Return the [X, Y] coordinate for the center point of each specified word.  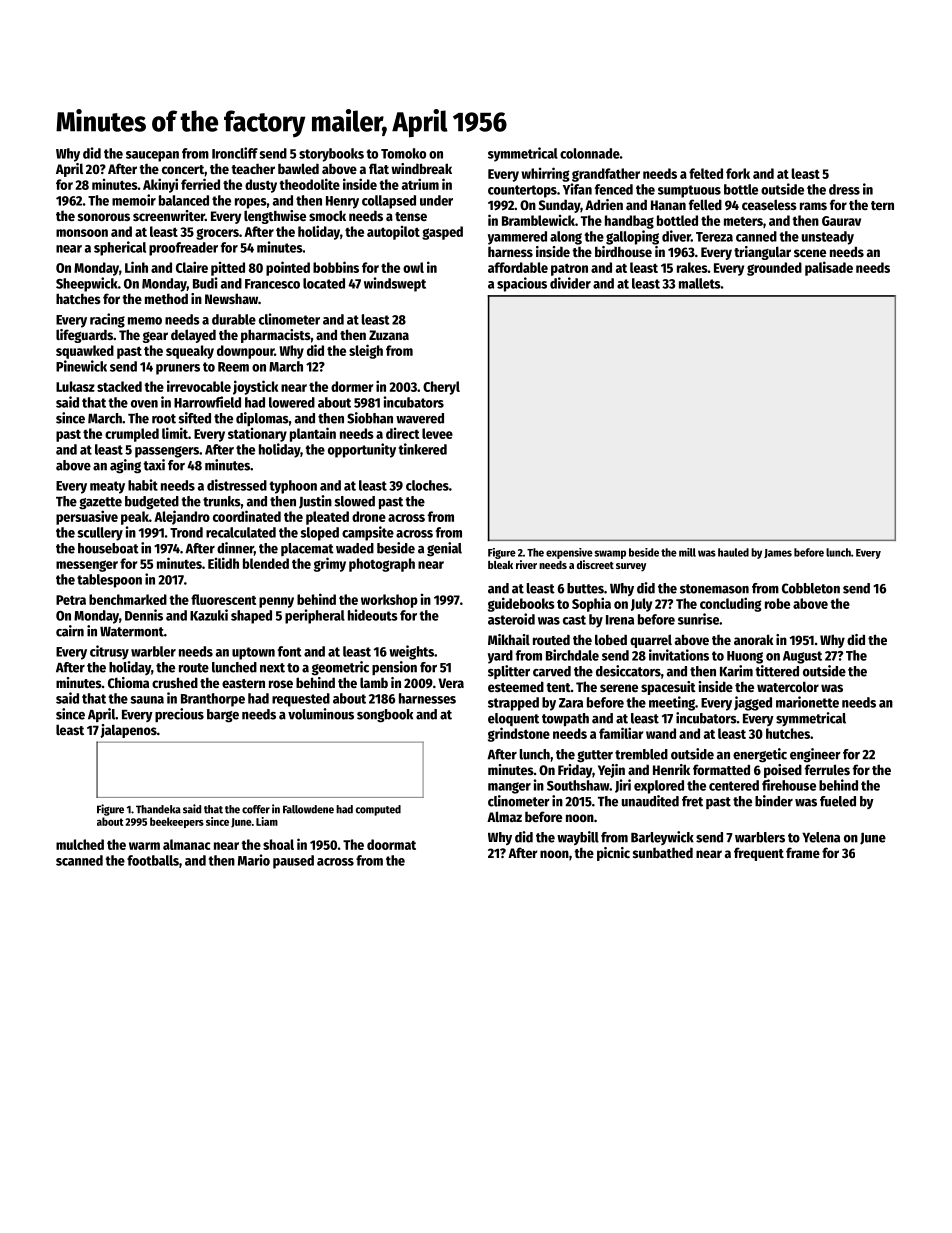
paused [293, 862]
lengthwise [275, 217]
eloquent [513, 719]
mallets [700, 283]
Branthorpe [213, 700]
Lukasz [75, 386]
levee [437, 433]
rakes [692, 267]
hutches [788, 733]
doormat [391, 844]
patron [569, 269]
